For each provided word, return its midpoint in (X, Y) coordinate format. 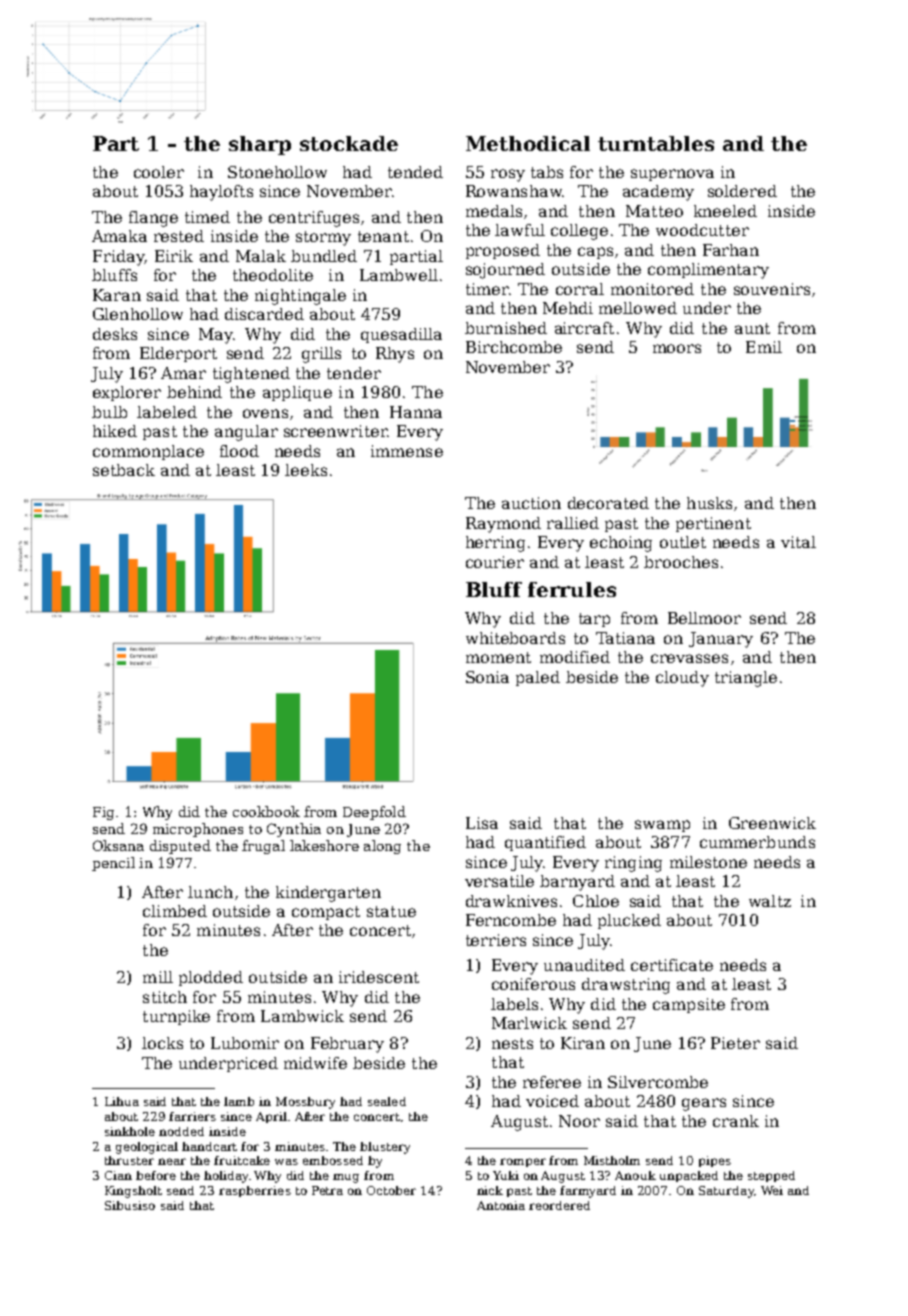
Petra (327, 1190)
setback (124, 470)
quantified (545, 843)
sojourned (505, 271)
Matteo (654, 211)
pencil (113, 864)
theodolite (273, 275)
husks (709, 503)
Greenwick (772, 823)
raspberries (255, 1191)
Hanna (416, 412)
